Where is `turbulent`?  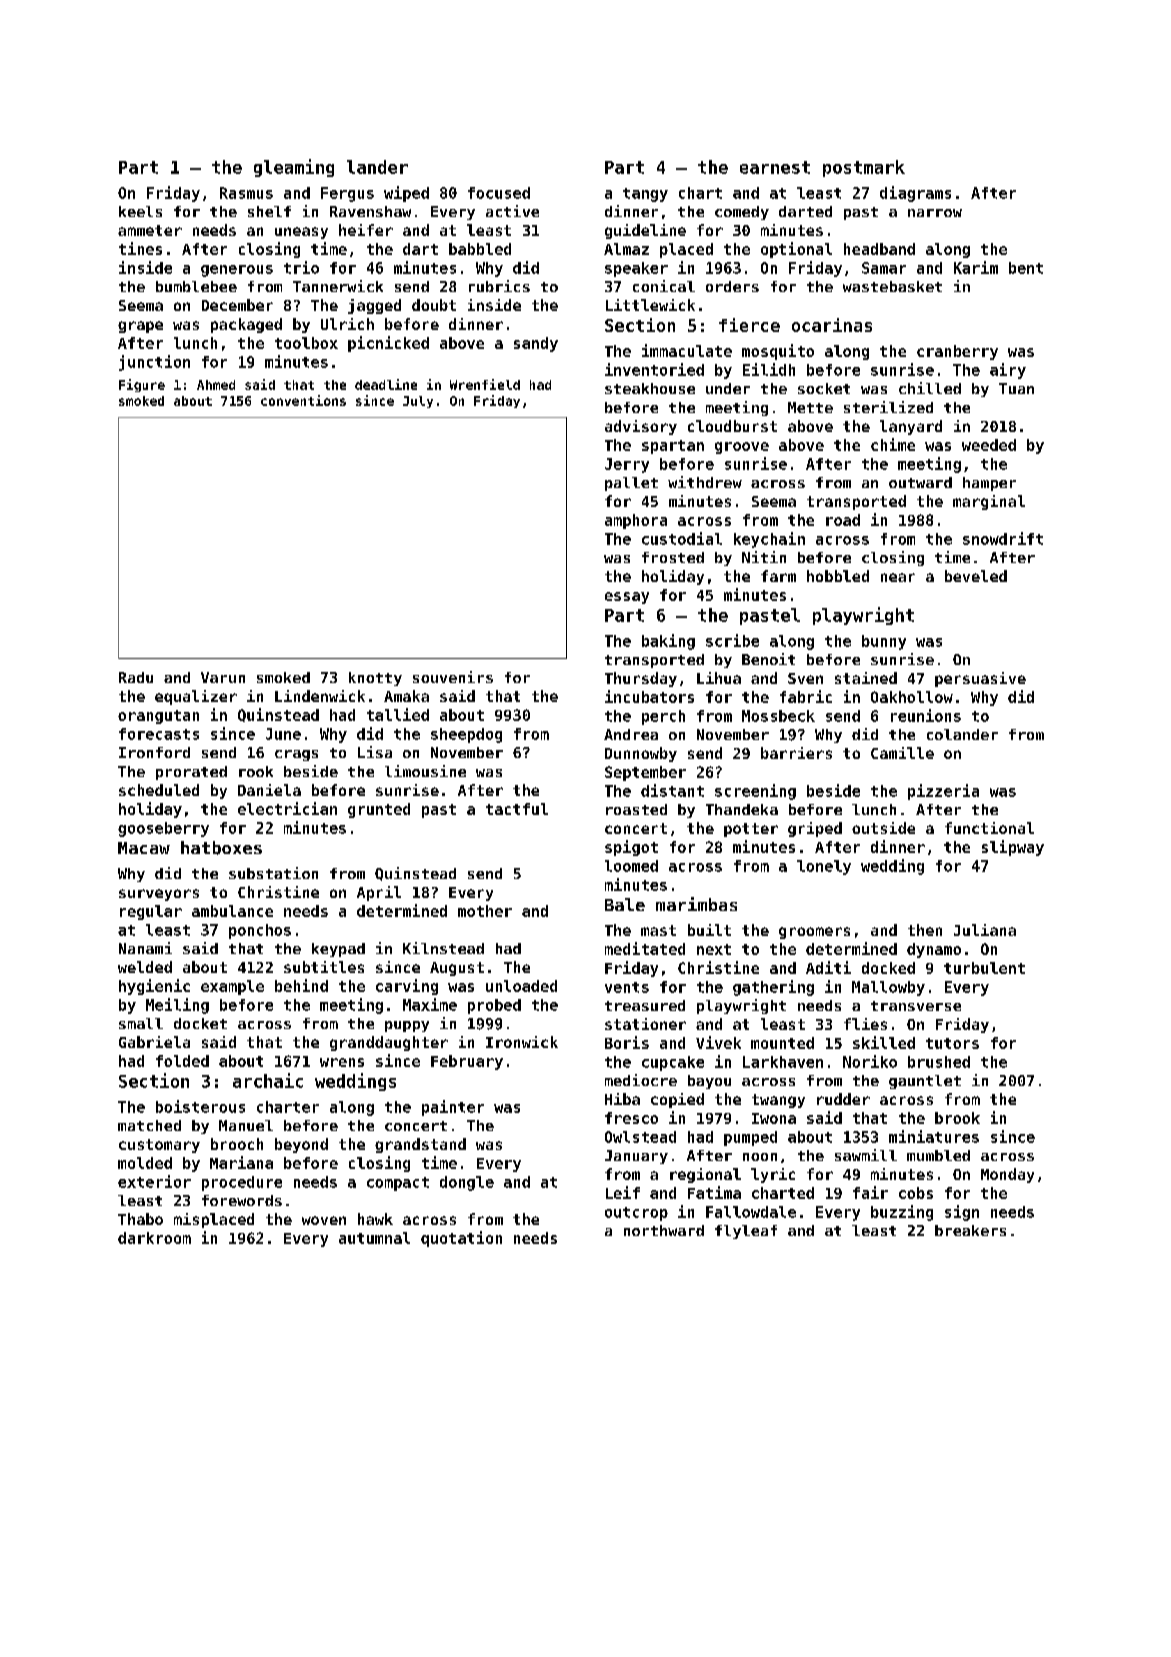
turbulent is located at coordinates (984, 968).
